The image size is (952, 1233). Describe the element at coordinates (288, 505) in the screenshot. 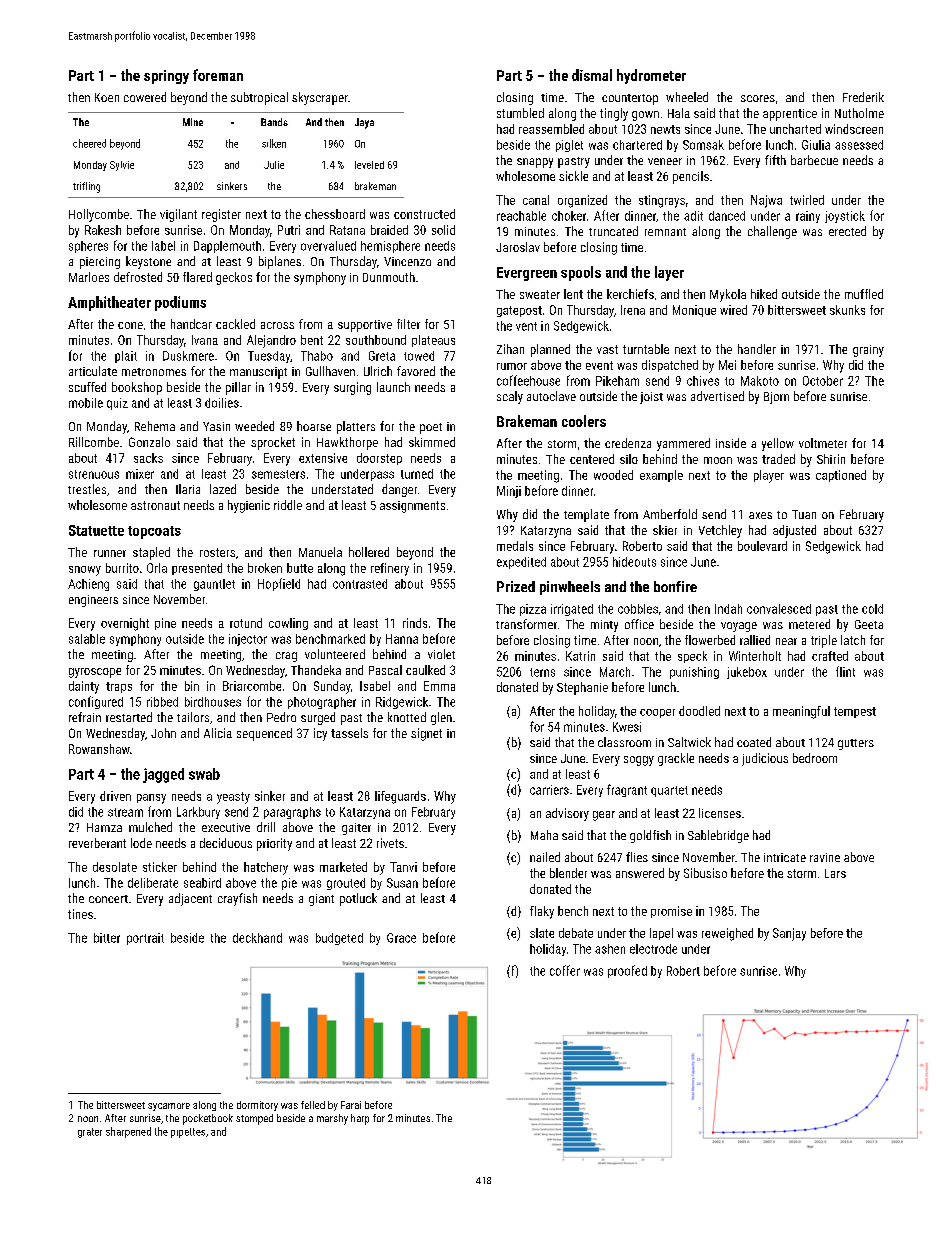

I see `riddle` at that location.
